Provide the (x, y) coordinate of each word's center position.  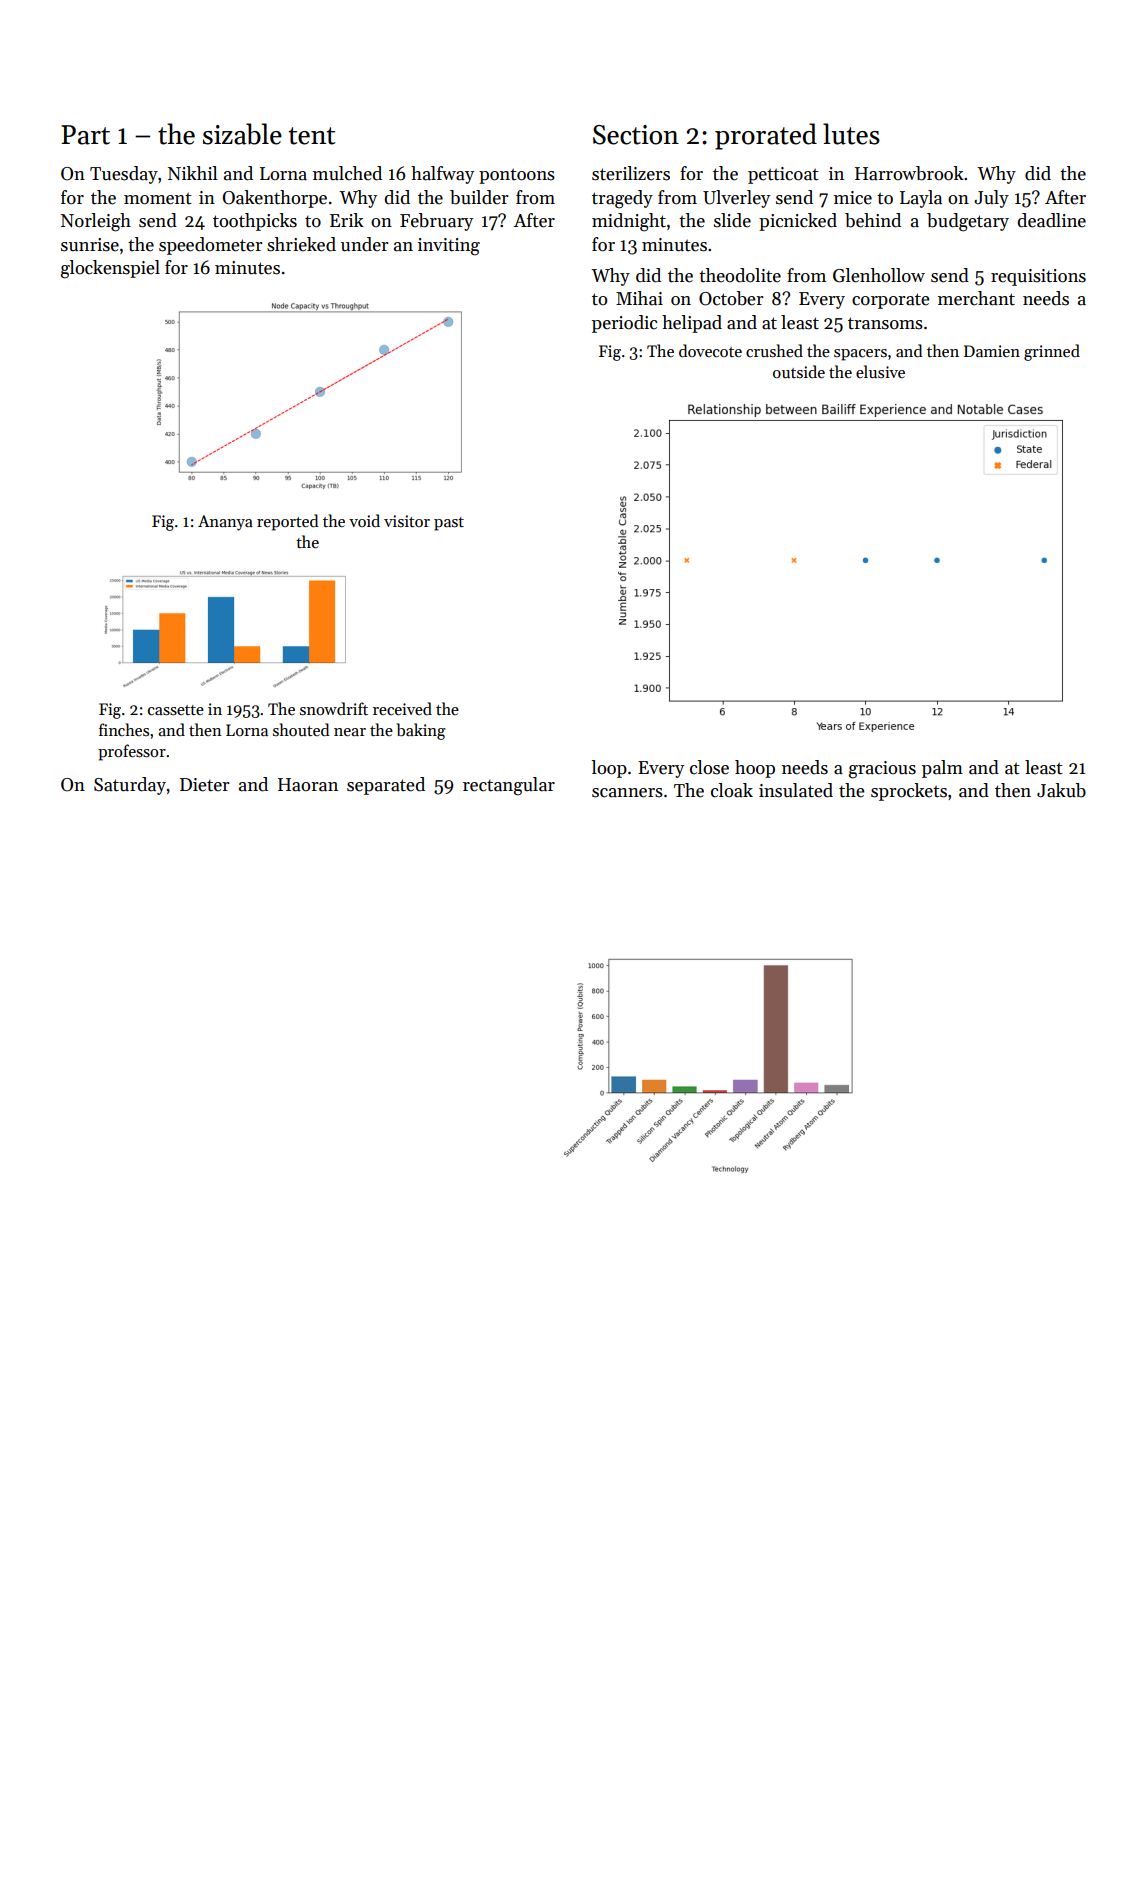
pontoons (517, 176)
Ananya (225, 523)
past (449, 524)
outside (799, 371)
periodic (624, 324)
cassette (176, 710)
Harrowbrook (909, 173)
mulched (347, 173)
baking (421, 731)
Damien (992, 351)
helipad (692, 324)
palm (942, 769)
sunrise (90, 245)
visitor (407, 521)
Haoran (308, 785)
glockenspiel (110, 269)
